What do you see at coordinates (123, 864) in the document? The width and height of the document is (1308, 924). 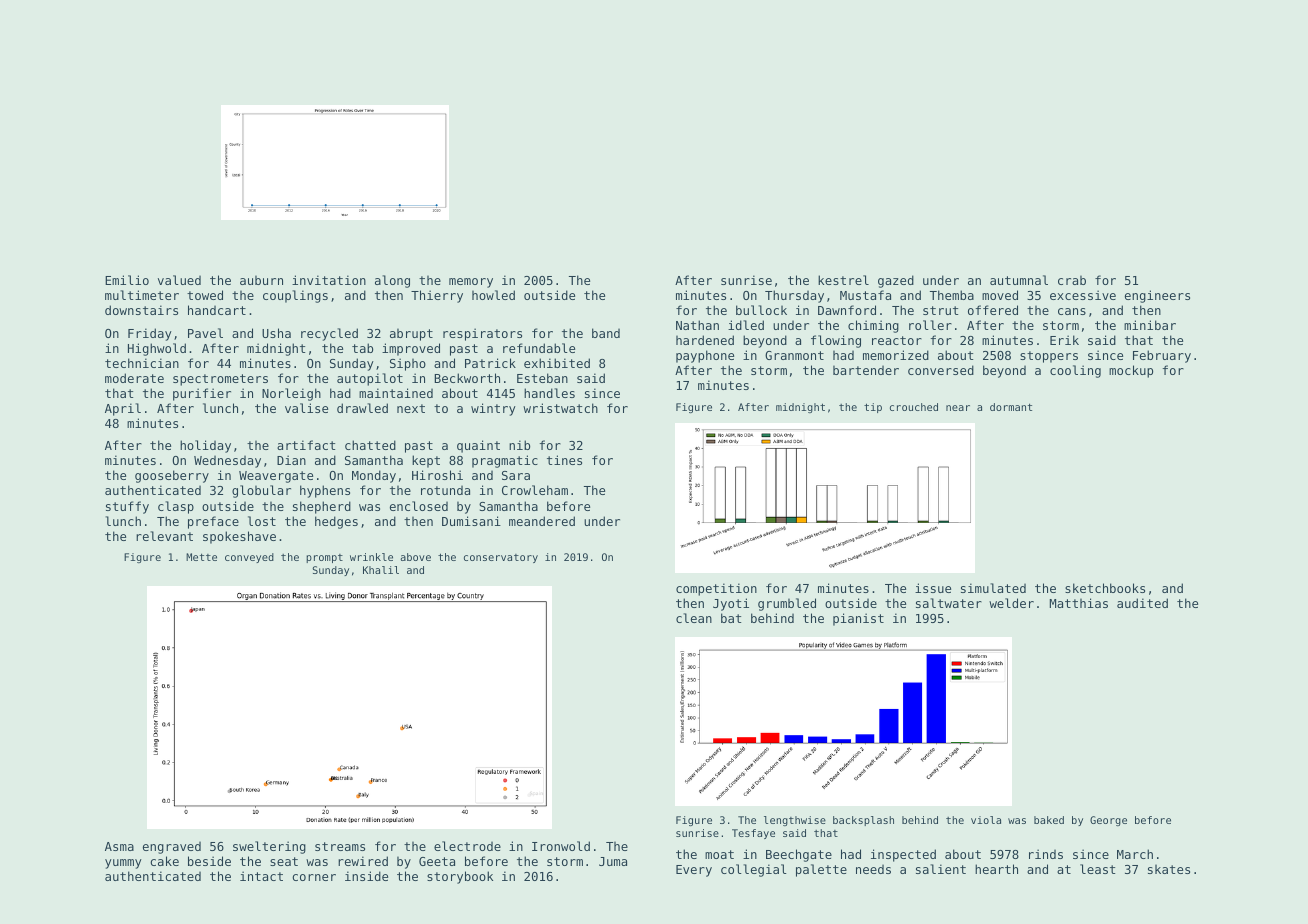 I see `yummy` at bounding box center [123, 864].
